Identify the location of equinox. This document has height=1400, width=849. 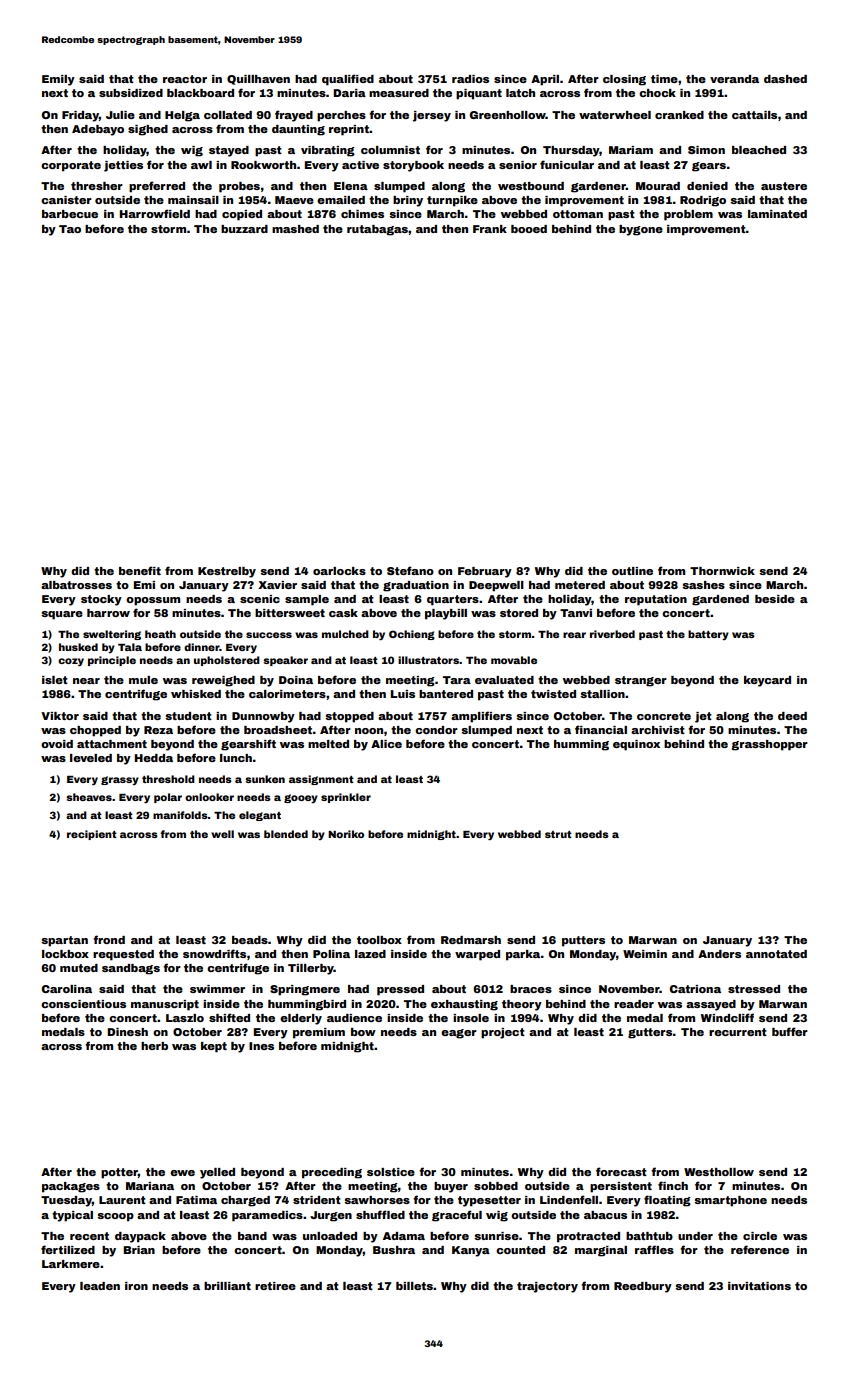
(636, 745).
